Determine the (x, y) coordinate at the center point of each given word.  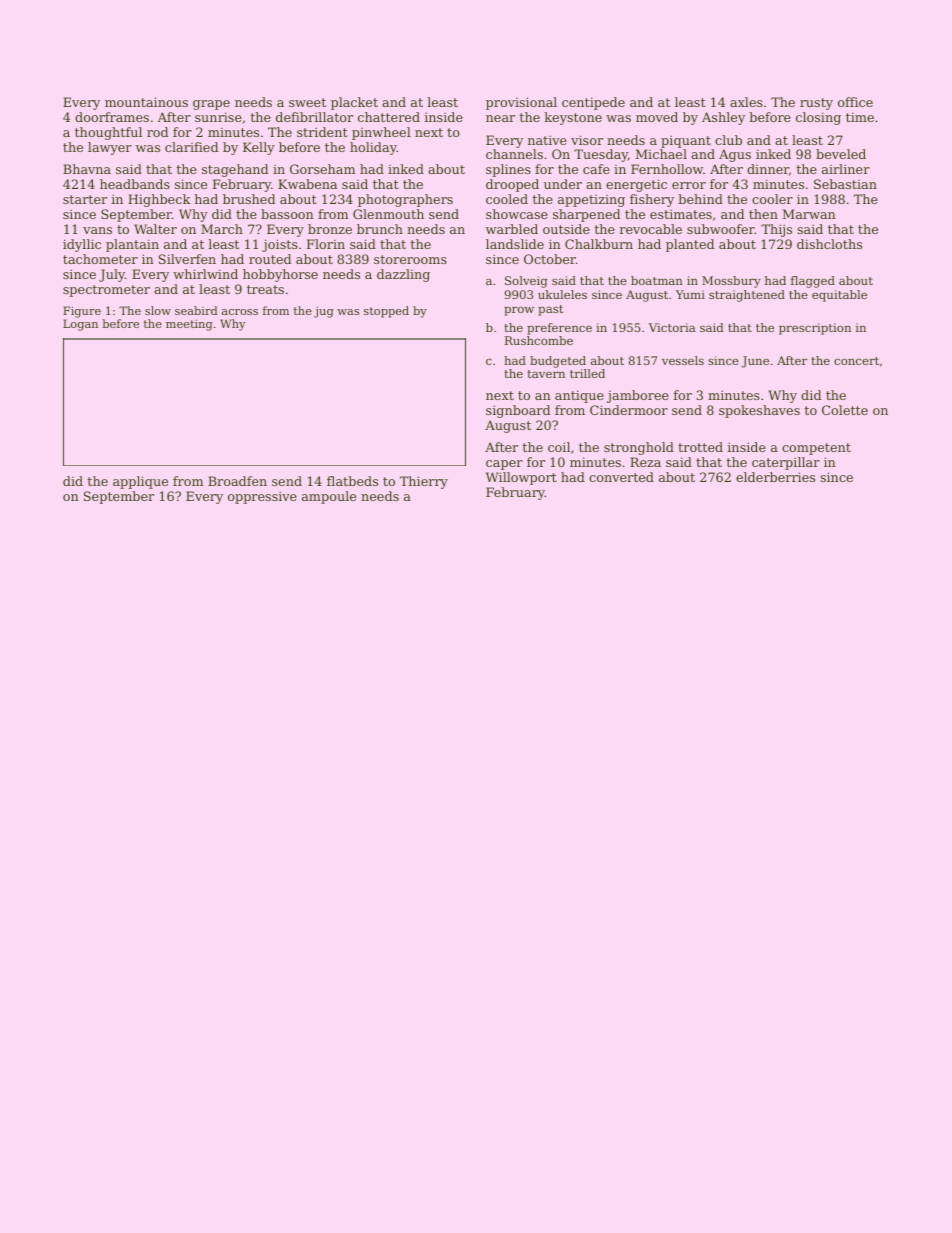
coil (559, 447)
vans (97, 230)
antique (579, 396)
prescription (815, 329)
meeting (189, 325)
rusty (816, 104)
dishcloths (829, 244)
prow (519, 311)
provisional (521, 103)
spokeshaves (759, 411)
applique (140, 482)
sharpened (586, 215)
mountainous (146, 102)
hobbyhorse (280, 275)
